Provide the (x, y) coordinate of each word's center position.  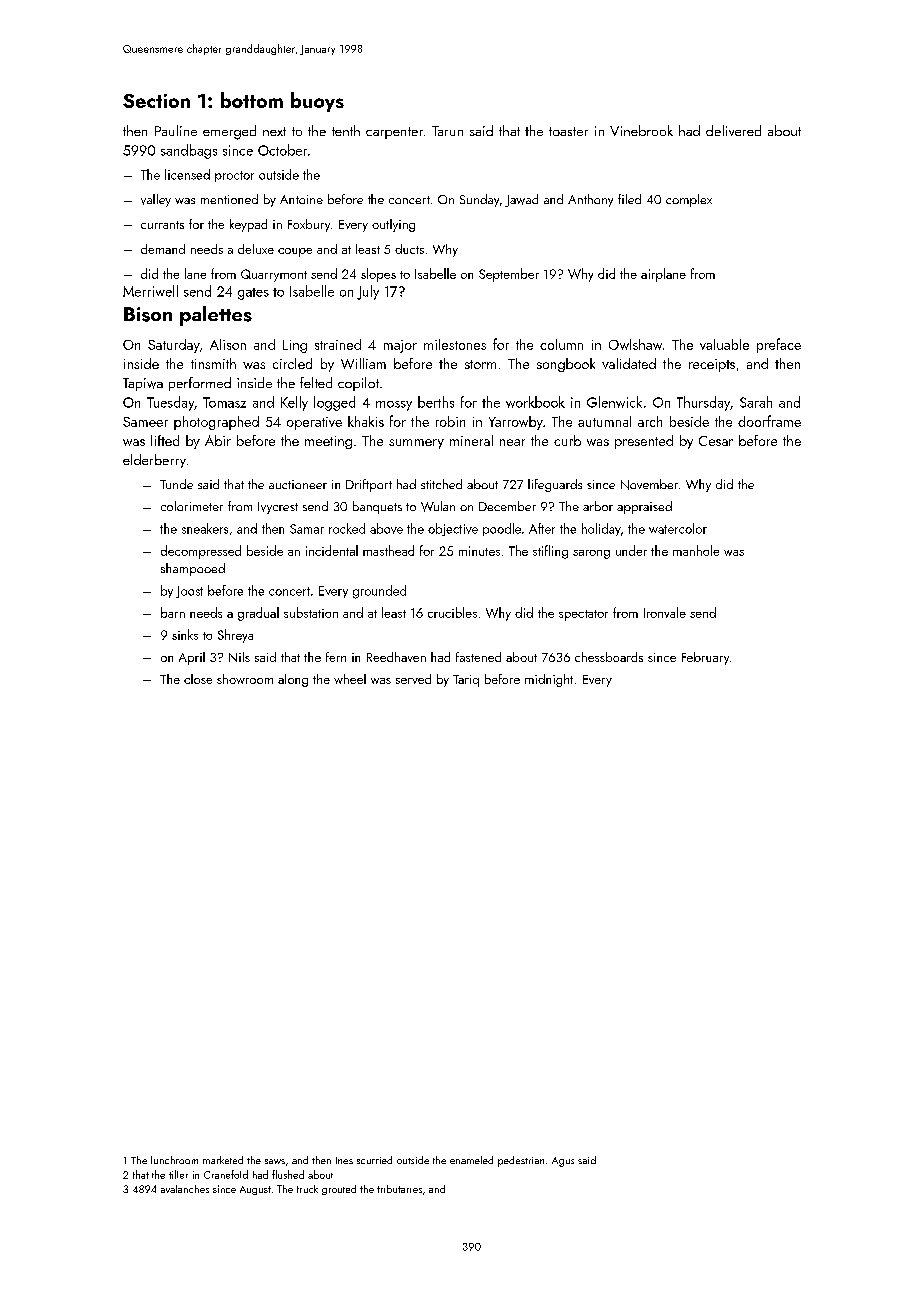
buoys (317, 102)
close (198, 679)
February (705, 658)
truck (307, 1189)
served (413, 679)
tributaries (399, 1189)
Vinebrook (641, 130)
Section (156, 101)
